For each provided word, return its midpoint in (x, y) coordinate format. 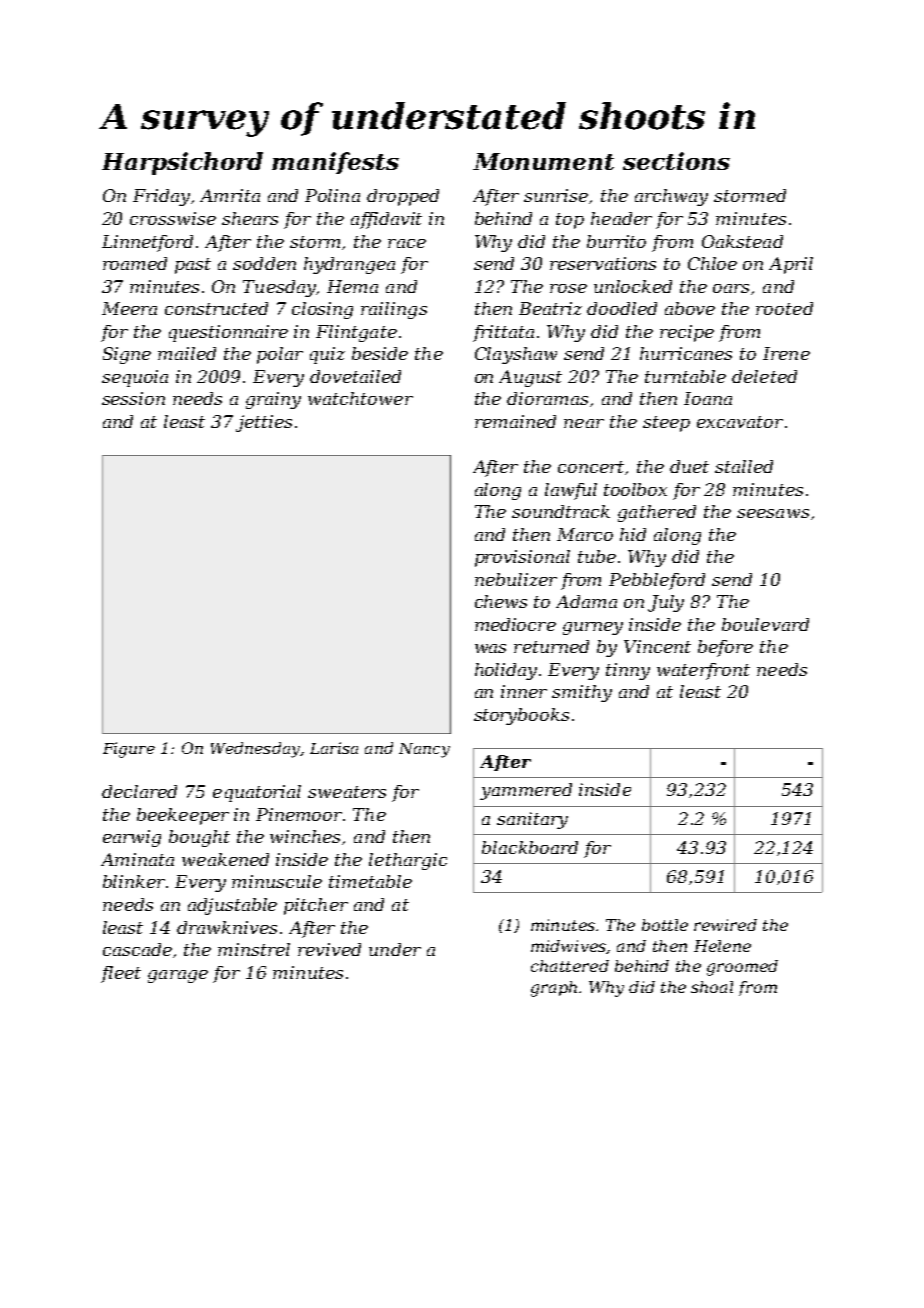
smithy (582, 693)
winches (305, 836)
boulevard (765, 624)
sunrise (556, 195)
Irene (786, 353)
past (193, 266)
